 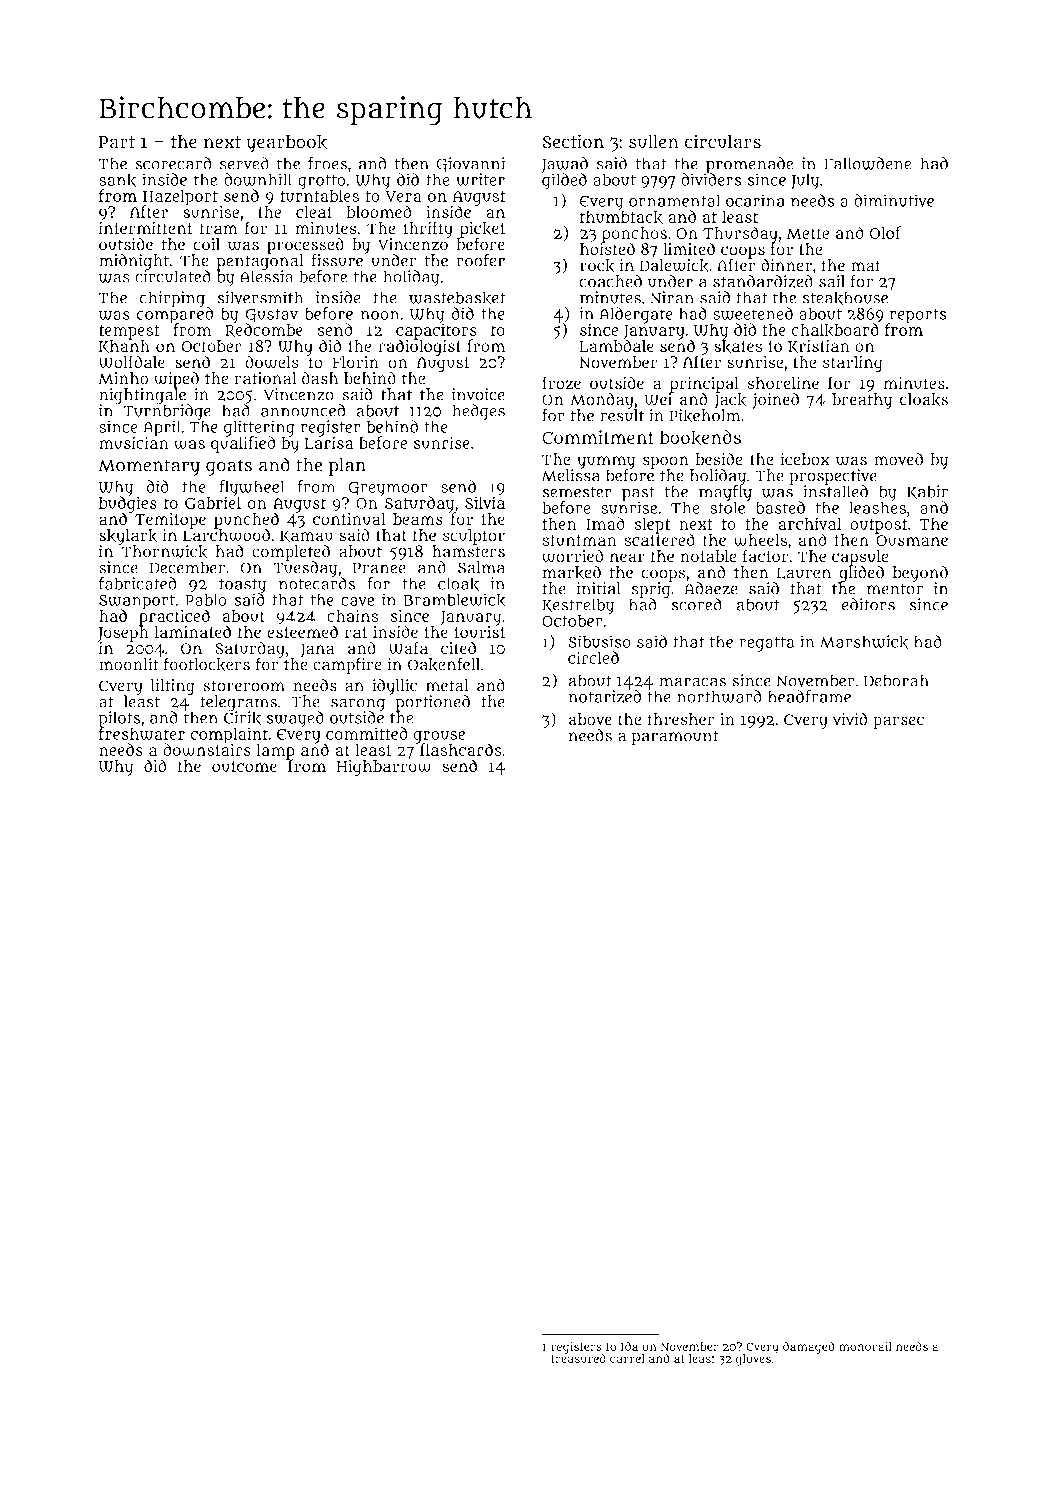 I want to click on treasured, so click(x=578, y=1358).
